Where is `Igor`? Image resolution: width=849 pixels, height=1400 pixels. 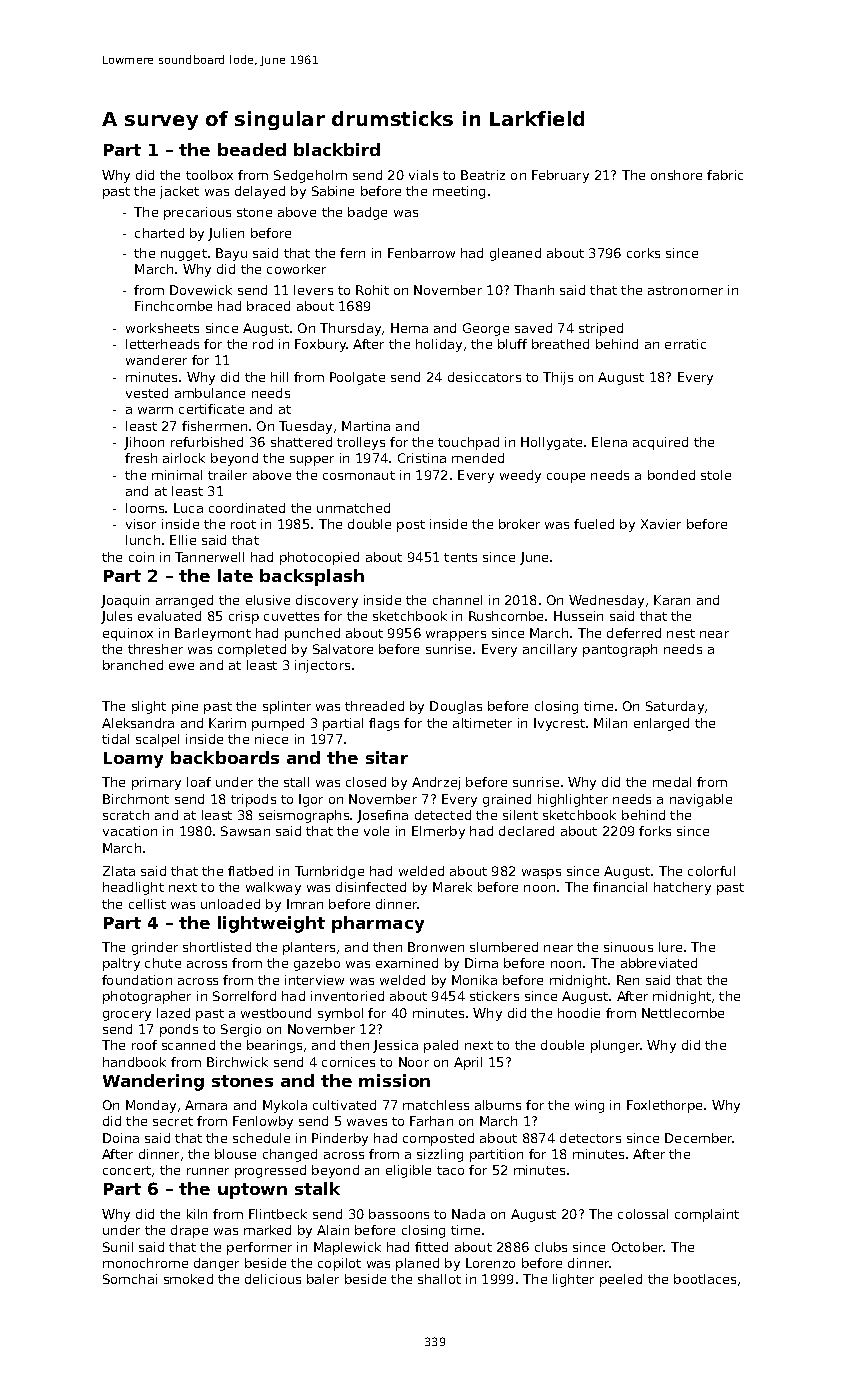
Igor is located at coordinates (311, 800).
